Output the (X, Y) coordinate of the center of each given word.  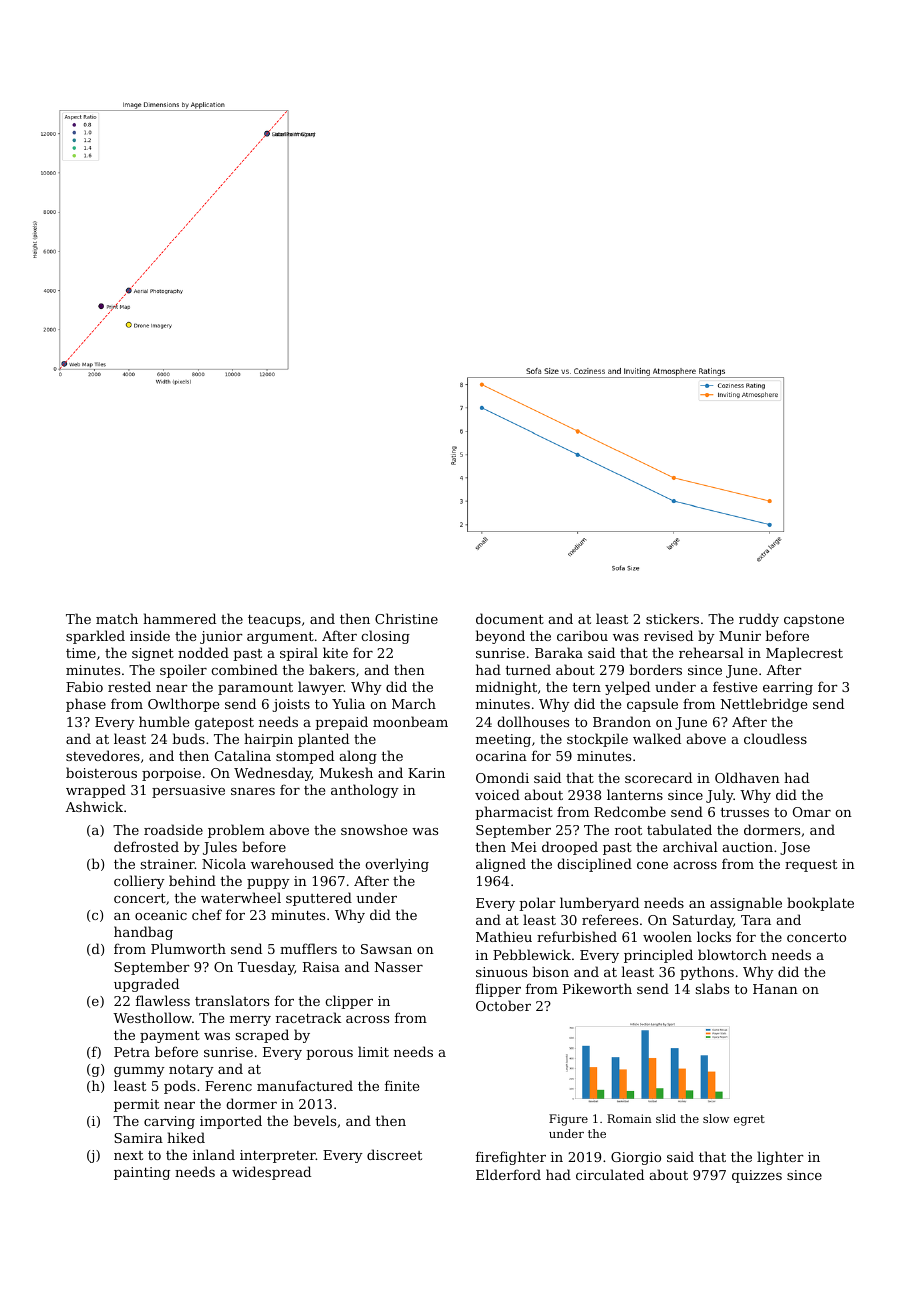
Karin (426, 773)
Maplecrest (804, 654)
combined (244, 669)
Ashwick (94, 806)
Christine (406, 618)
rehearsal (711, 652)
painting (142, 1173)
